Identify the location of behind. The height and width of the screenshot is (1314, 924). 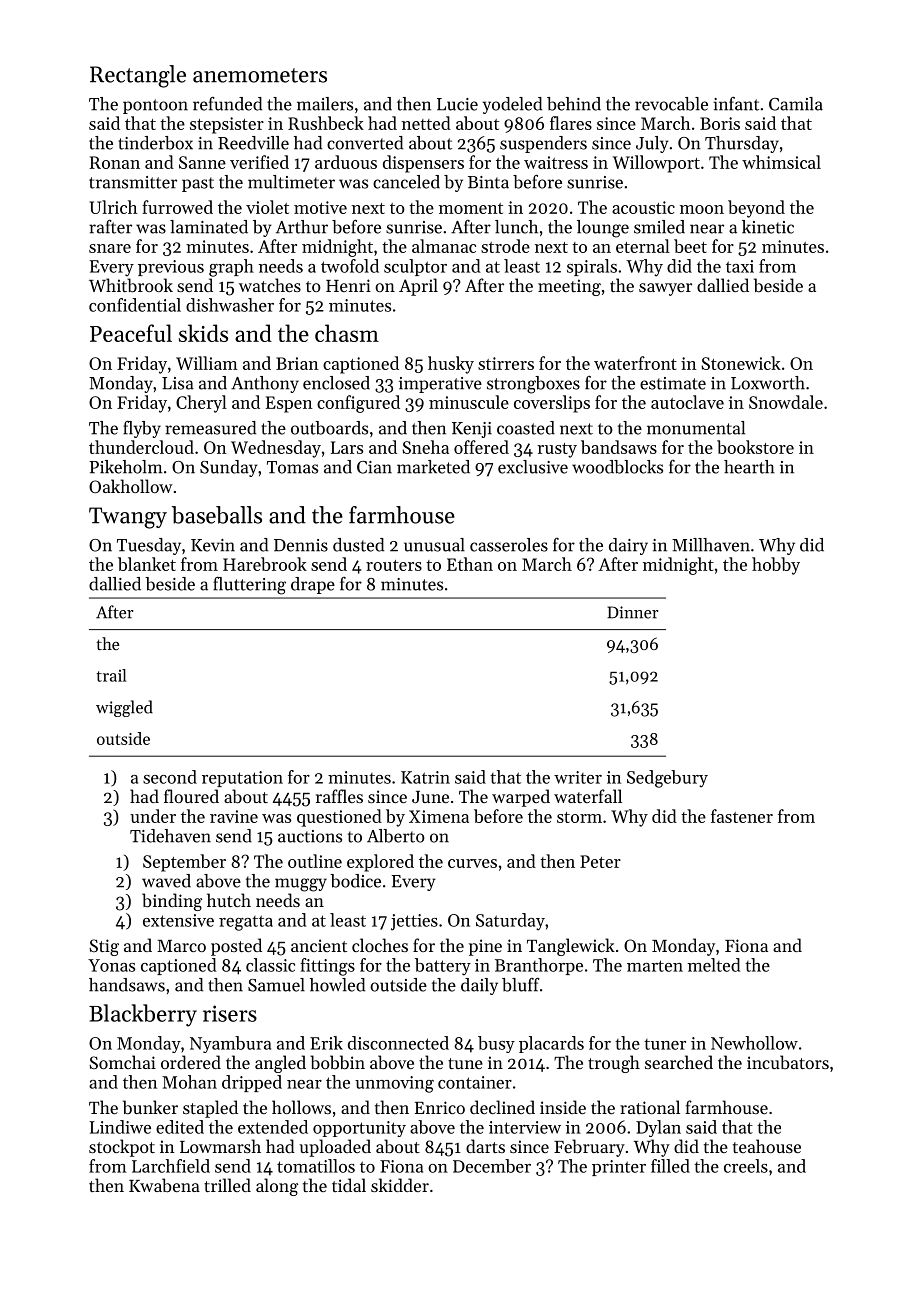
(574, 104).
